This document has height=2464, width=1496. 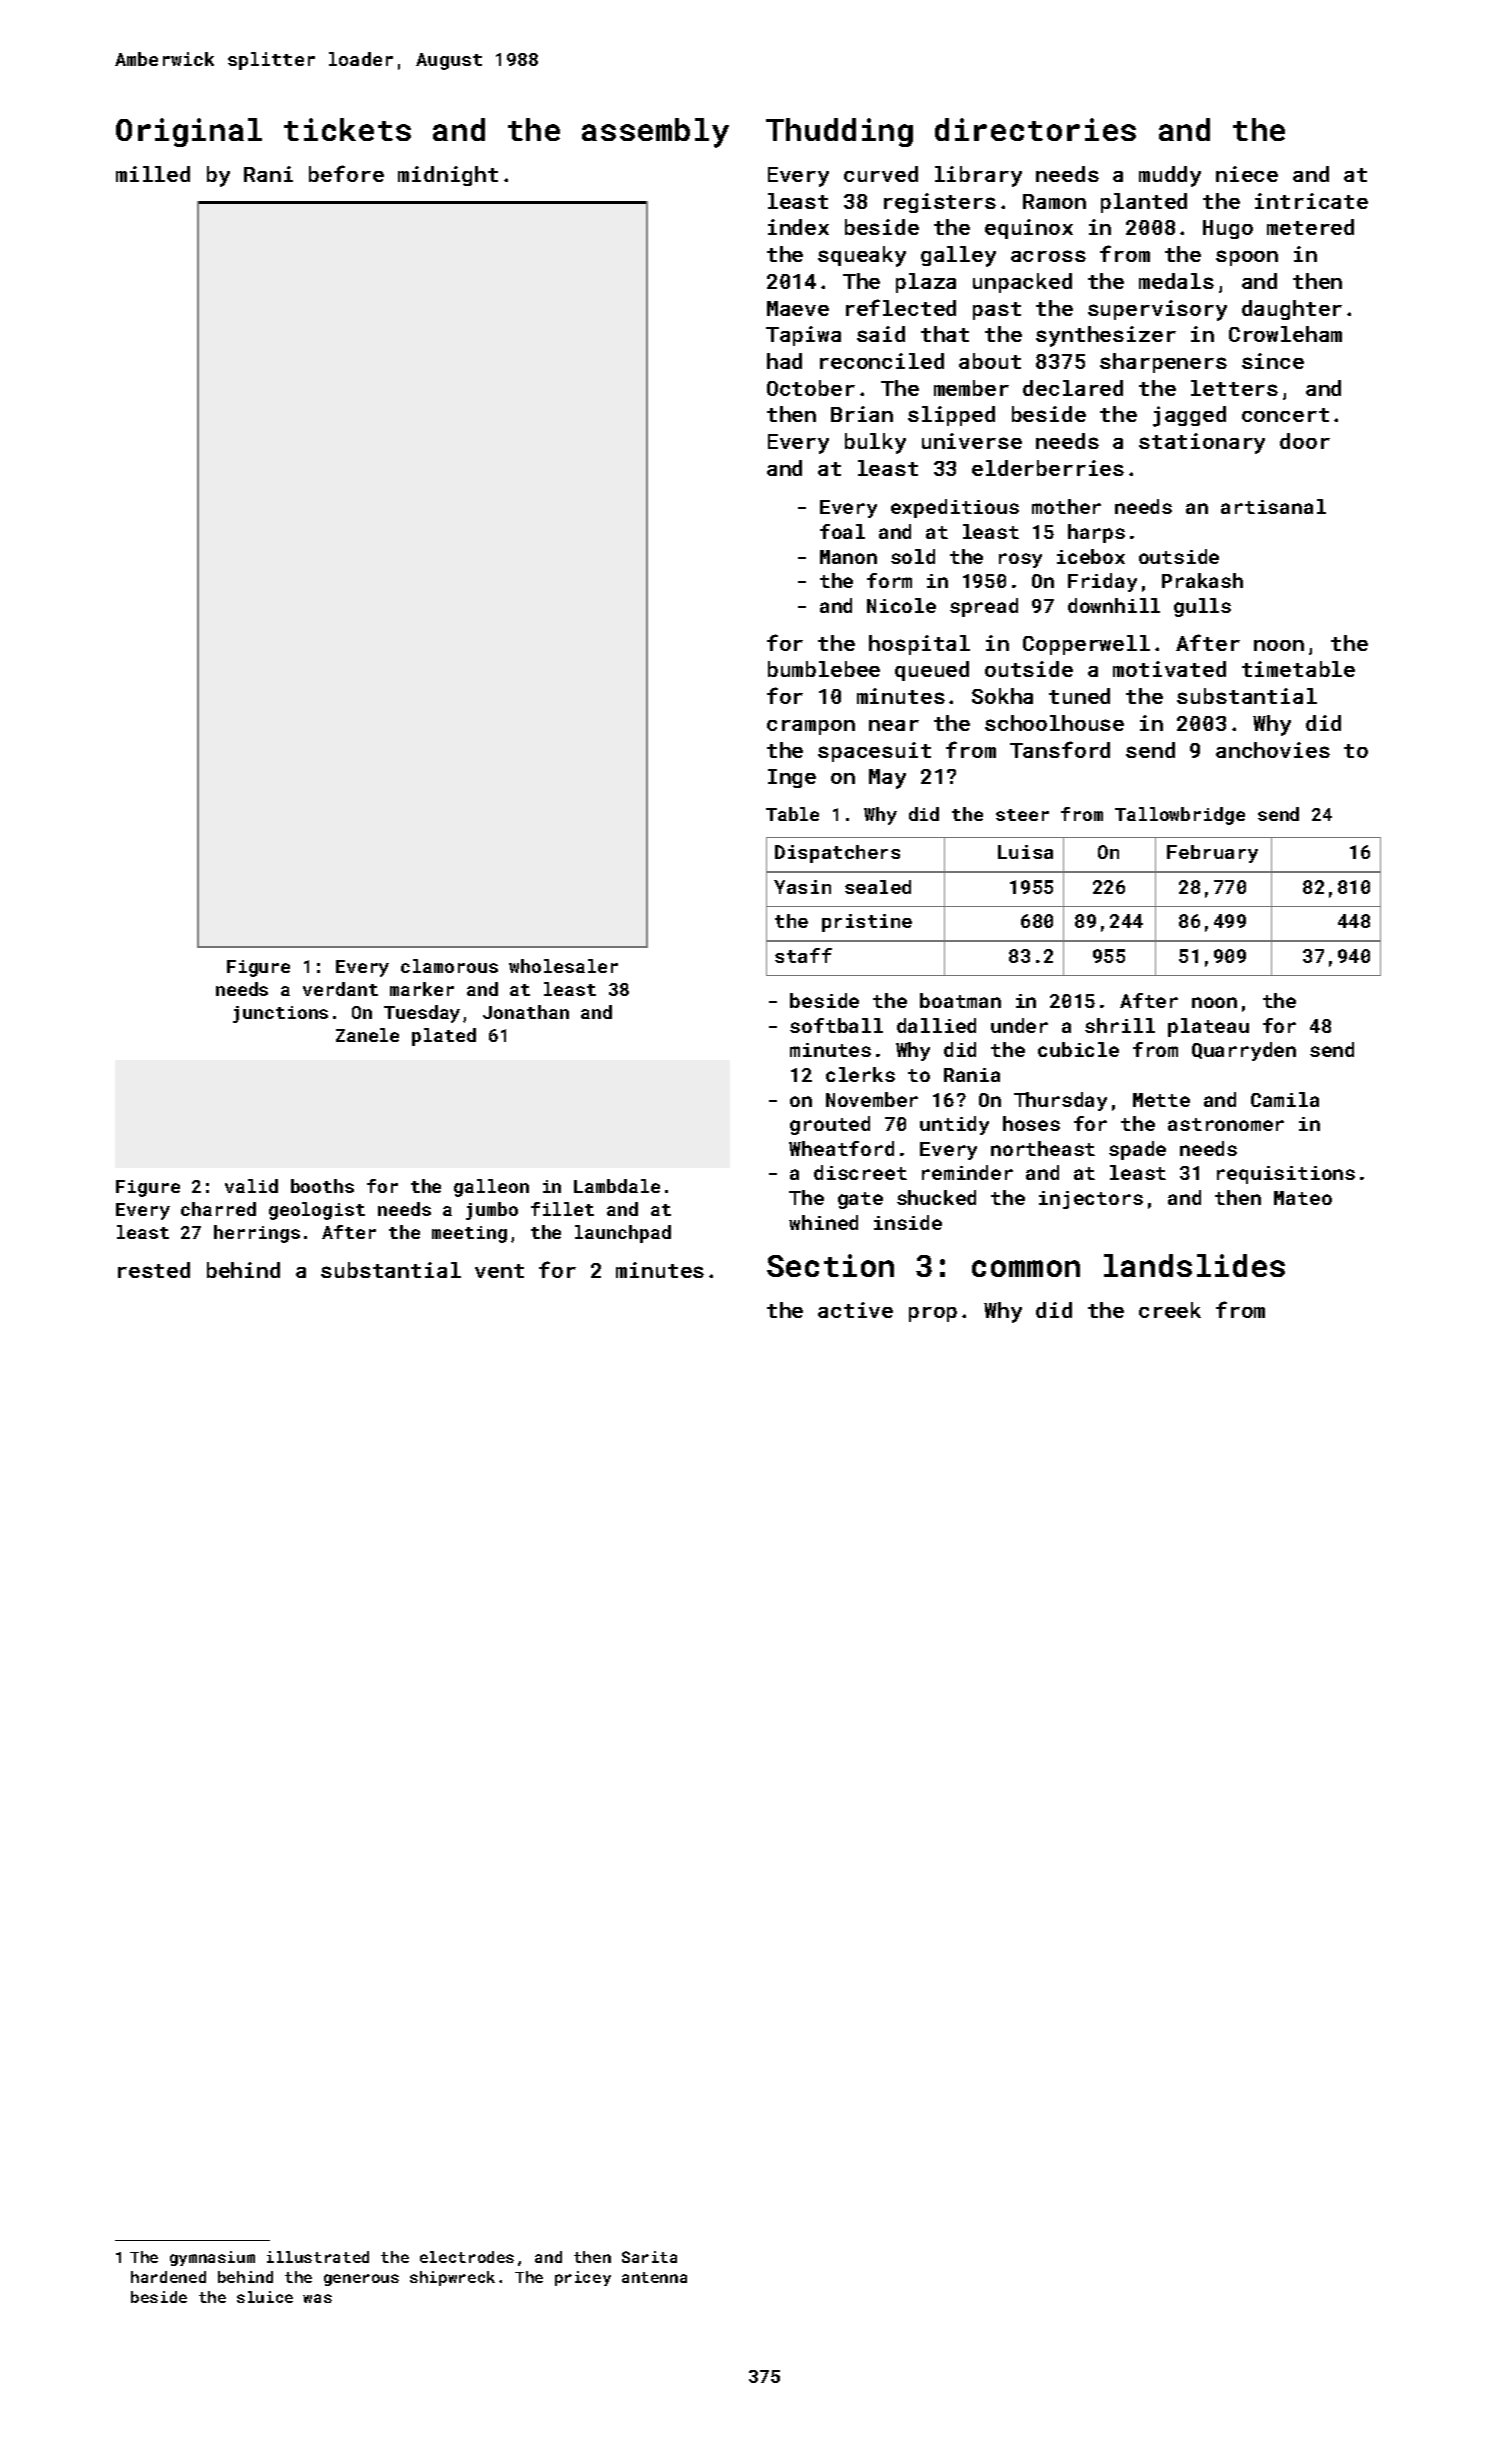 I want to click on index, so click(x=798, y=227).
